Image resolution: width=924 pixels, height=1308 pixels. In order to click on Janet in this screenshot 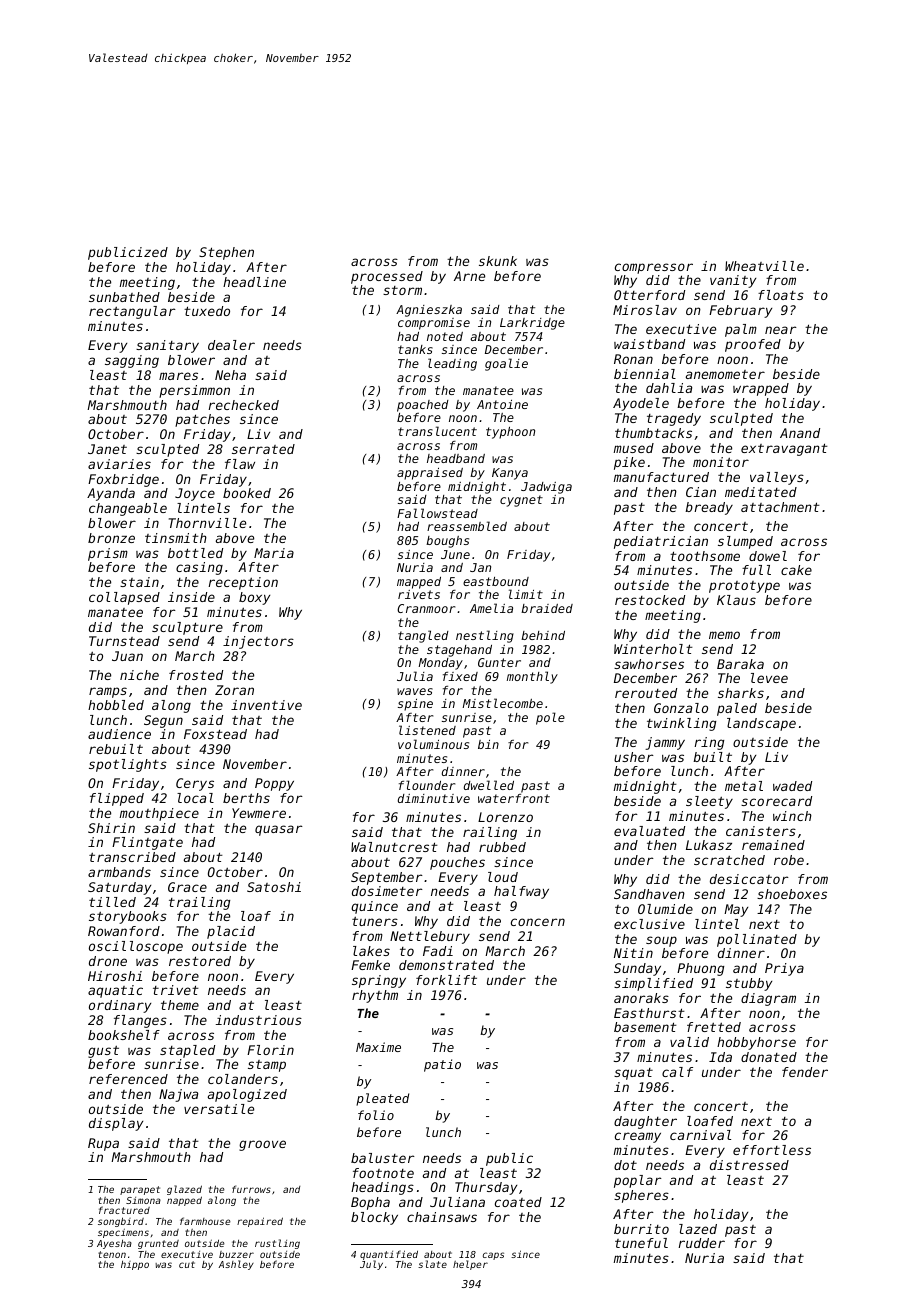, I will do `click(107, 449)`.
